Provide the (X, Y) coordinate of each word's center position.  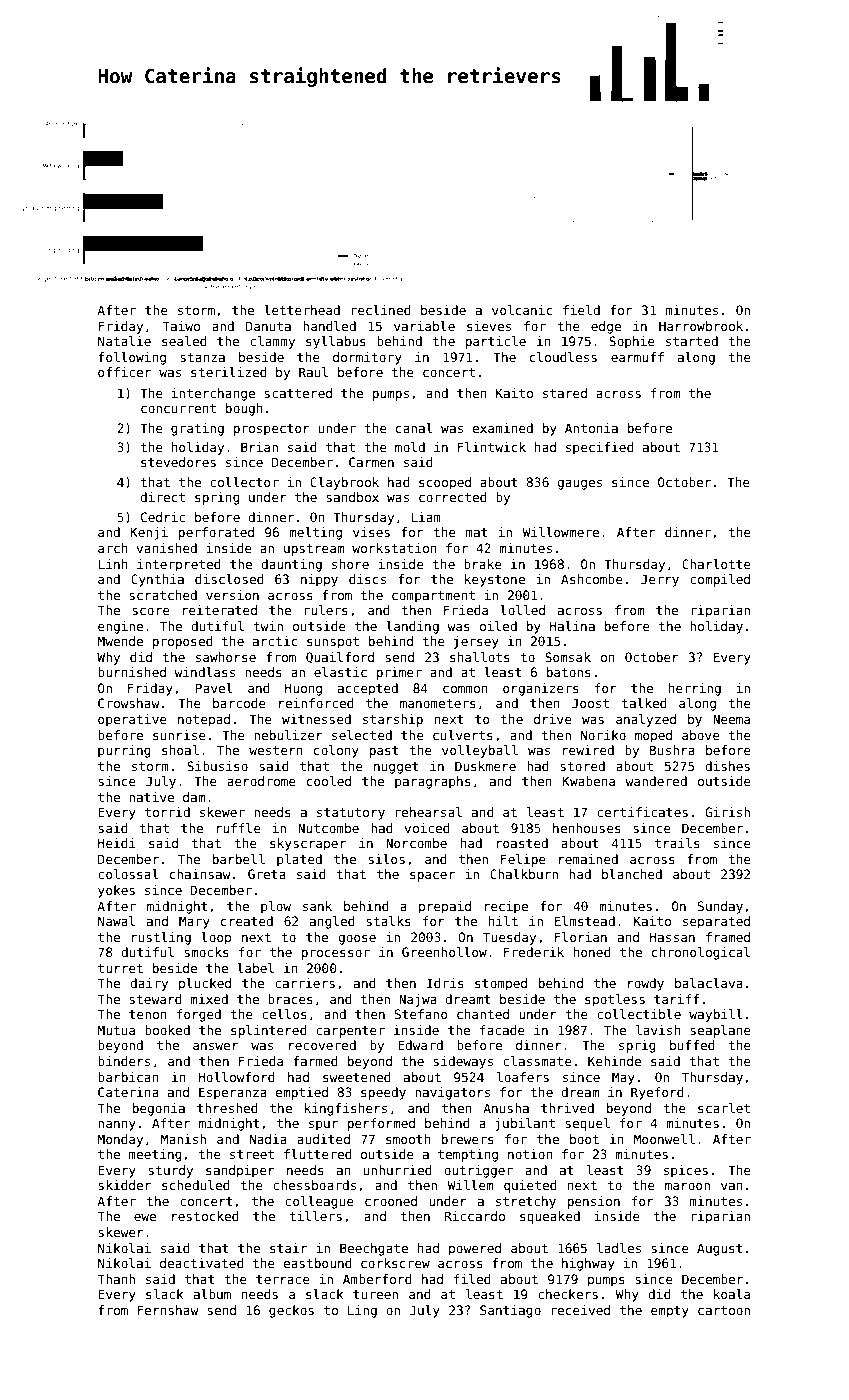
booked (167, 1030)
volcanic (522, 310)
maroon (687, 1186)
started (692, 341)
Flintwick (492, 447)
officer (124, 372)
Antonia (591, 428)
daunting (291, 565)
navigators (452, 1093)
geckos (291, 1311)
